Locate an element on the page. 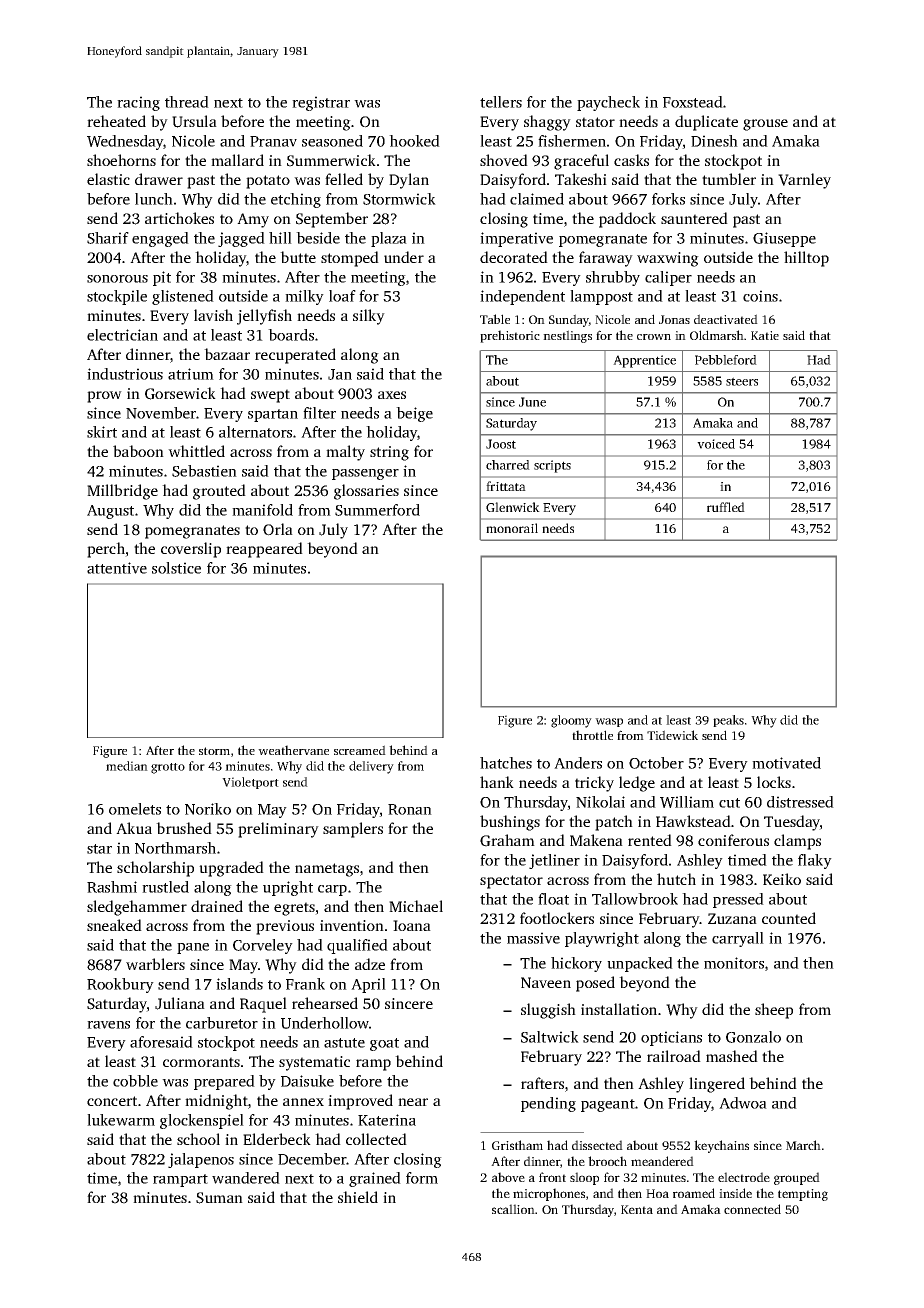  tellers is located at coordinates (501, 102).
